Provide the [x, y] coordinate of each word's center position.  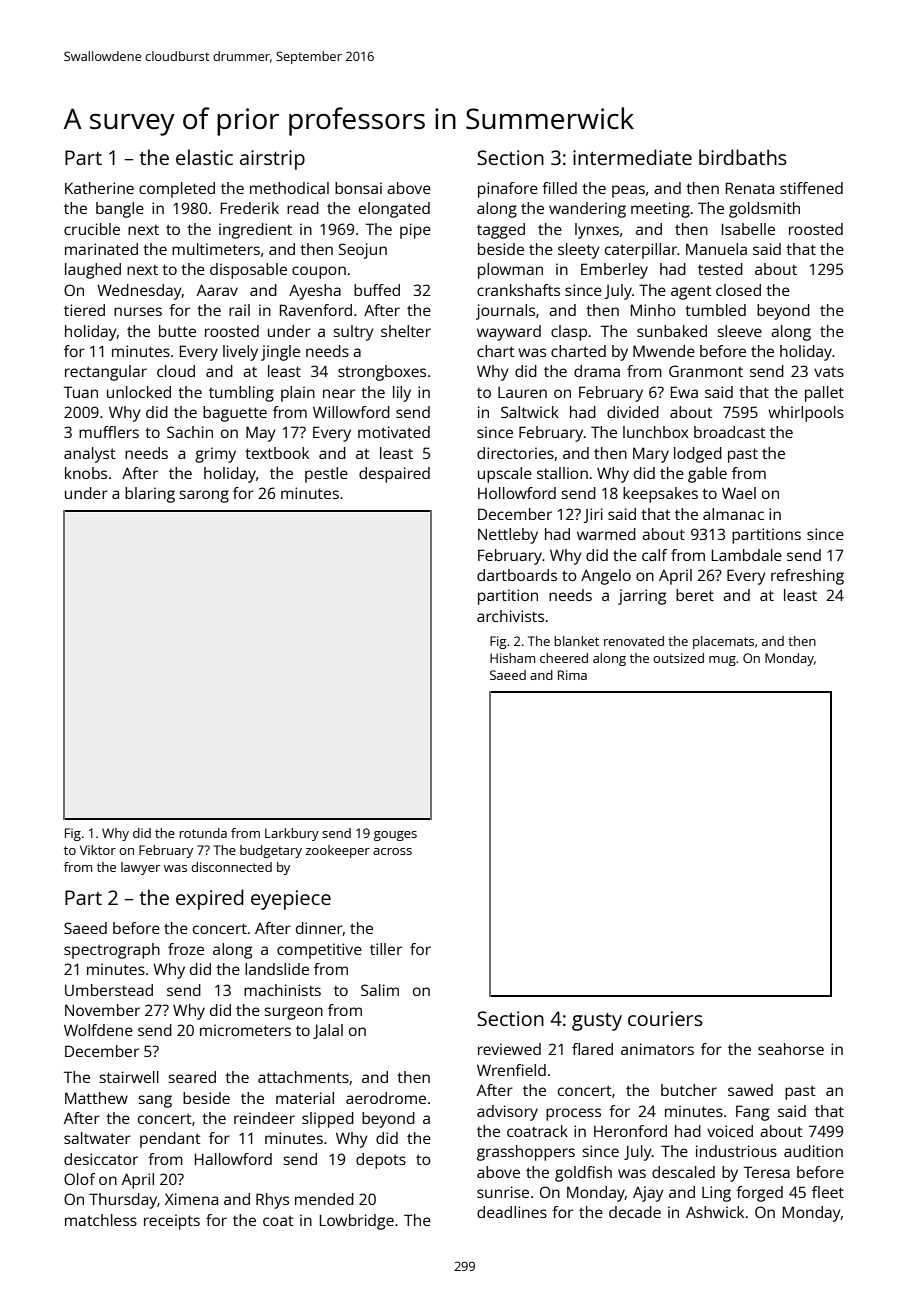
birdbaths [743, 157]
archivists [510, 616]
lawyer [140, 868]
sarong [204, 496]
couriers [665, 1018]
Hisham [512, 658]
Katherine [99, 188]
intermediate [632, 157]
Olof [79, 1179]
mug [722, 661]
